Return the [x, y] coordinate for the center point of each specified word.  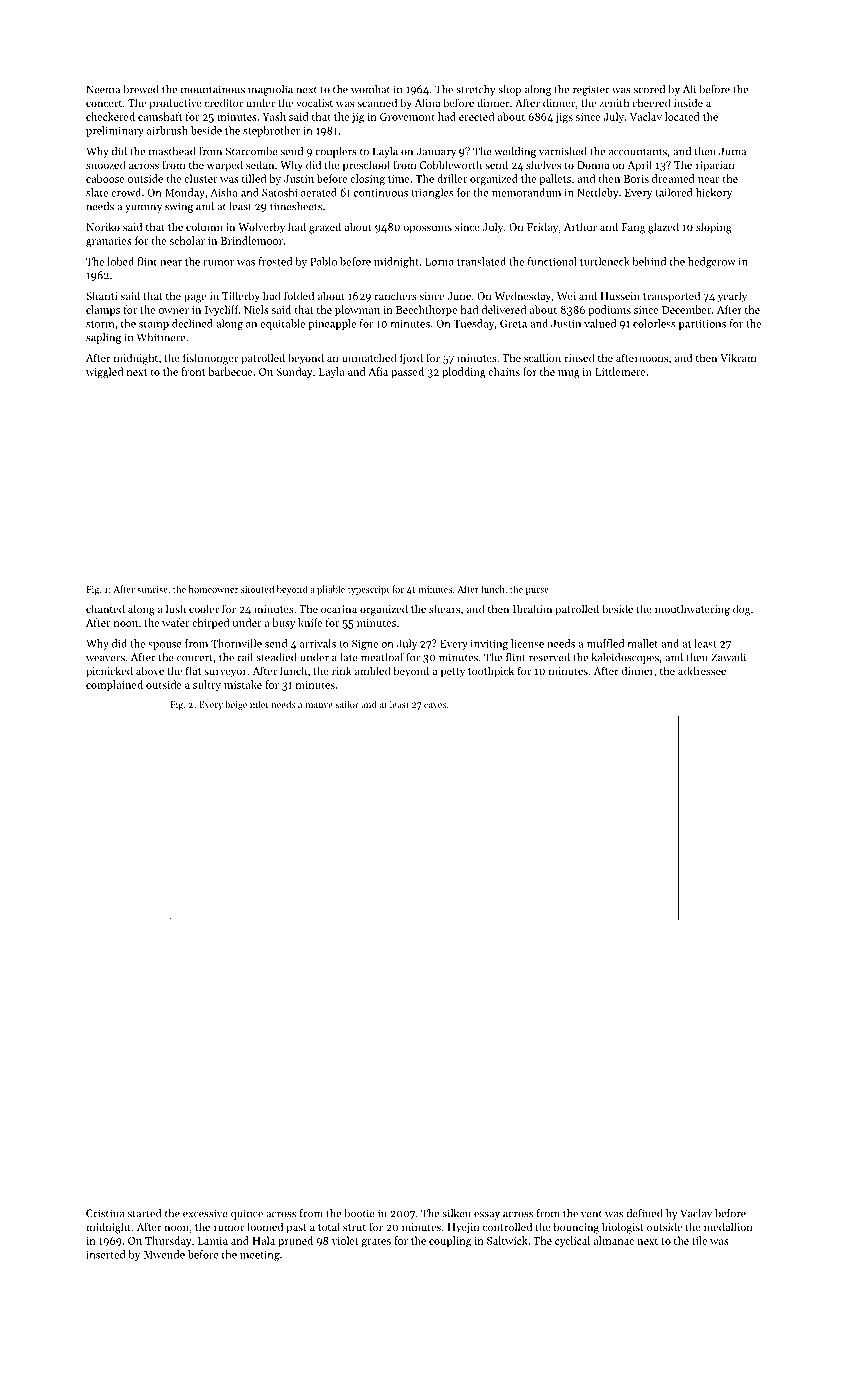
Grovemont [407, 117]
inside [688, 102]
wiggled [104, 373]
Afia [378, 371]
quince [247, 1214]
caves [435, 705]
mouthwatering [692, 610]
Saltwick [507, 1240]
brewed [141, 89]
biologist [623, 1228]
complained [114, 685]
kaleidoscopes [625, 658]
